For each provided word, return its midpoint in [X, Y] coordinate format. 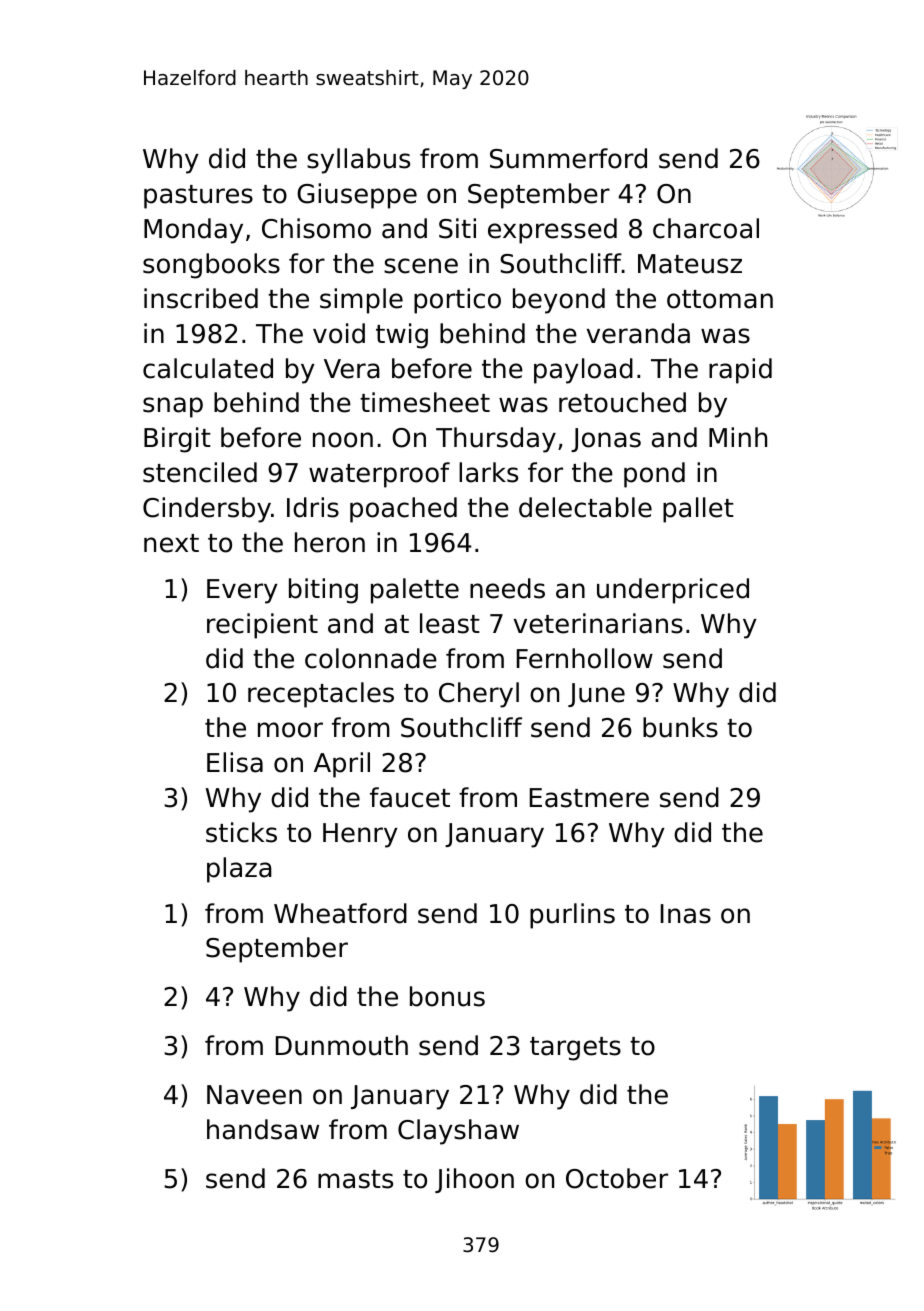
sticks [241, 832]
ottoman [720, 299]
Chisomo [316, 228]
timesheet [425, 402]
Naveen [254, 1095]
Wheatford [340, 913]
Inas [686, 914]
